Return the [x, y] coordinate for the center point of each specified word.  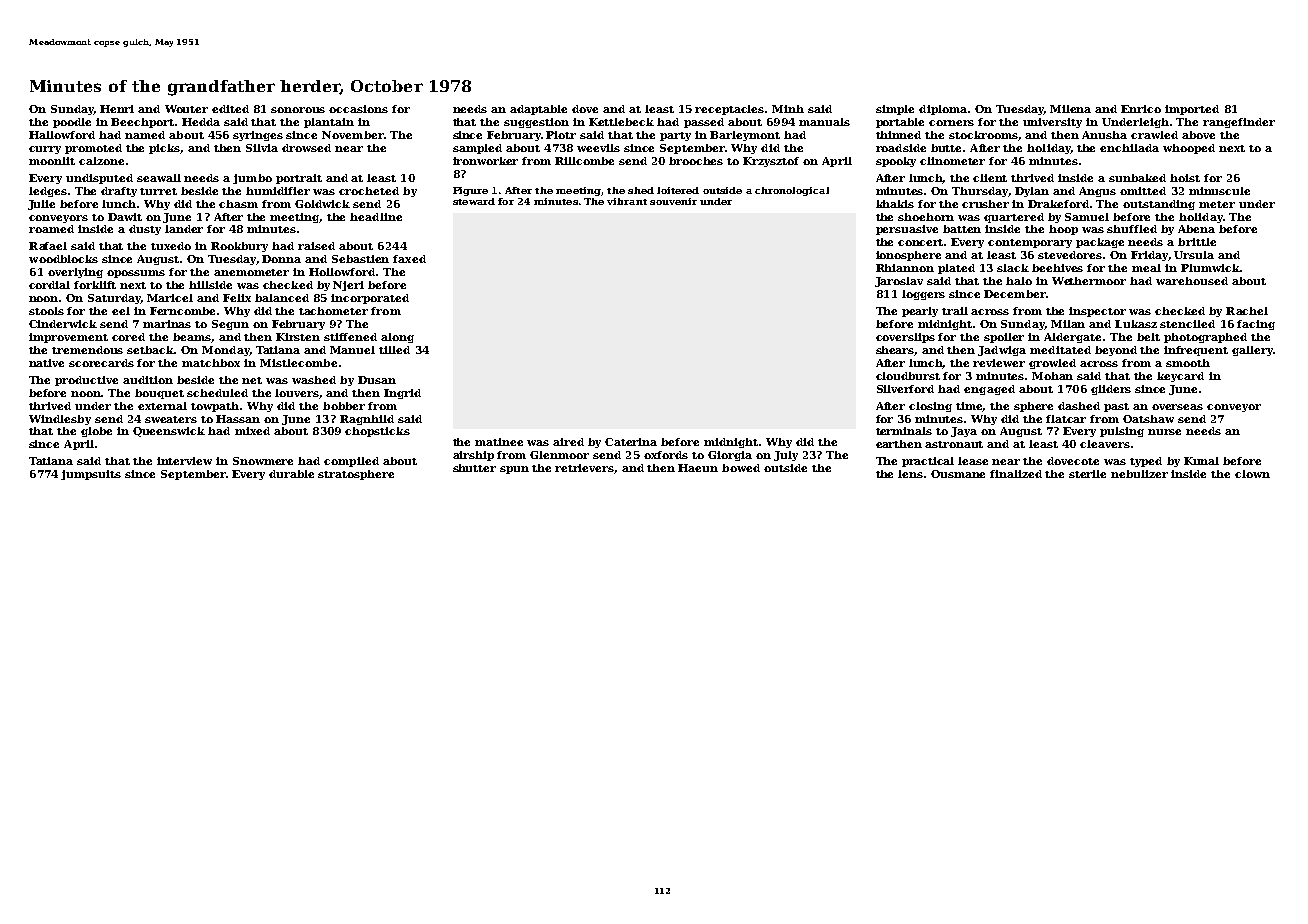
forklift [95, 285]
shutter [474, 468]
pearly [920, 312]
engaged [989, 390]
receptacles [729, 110]
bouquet [159, 394]
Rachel [1247, 311]
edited [230, 109]
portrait [299, 179]
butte [946, 148]
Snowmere [263, 461]
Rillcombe [584, 161]
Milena [1070, 109]
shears [895, 351]
